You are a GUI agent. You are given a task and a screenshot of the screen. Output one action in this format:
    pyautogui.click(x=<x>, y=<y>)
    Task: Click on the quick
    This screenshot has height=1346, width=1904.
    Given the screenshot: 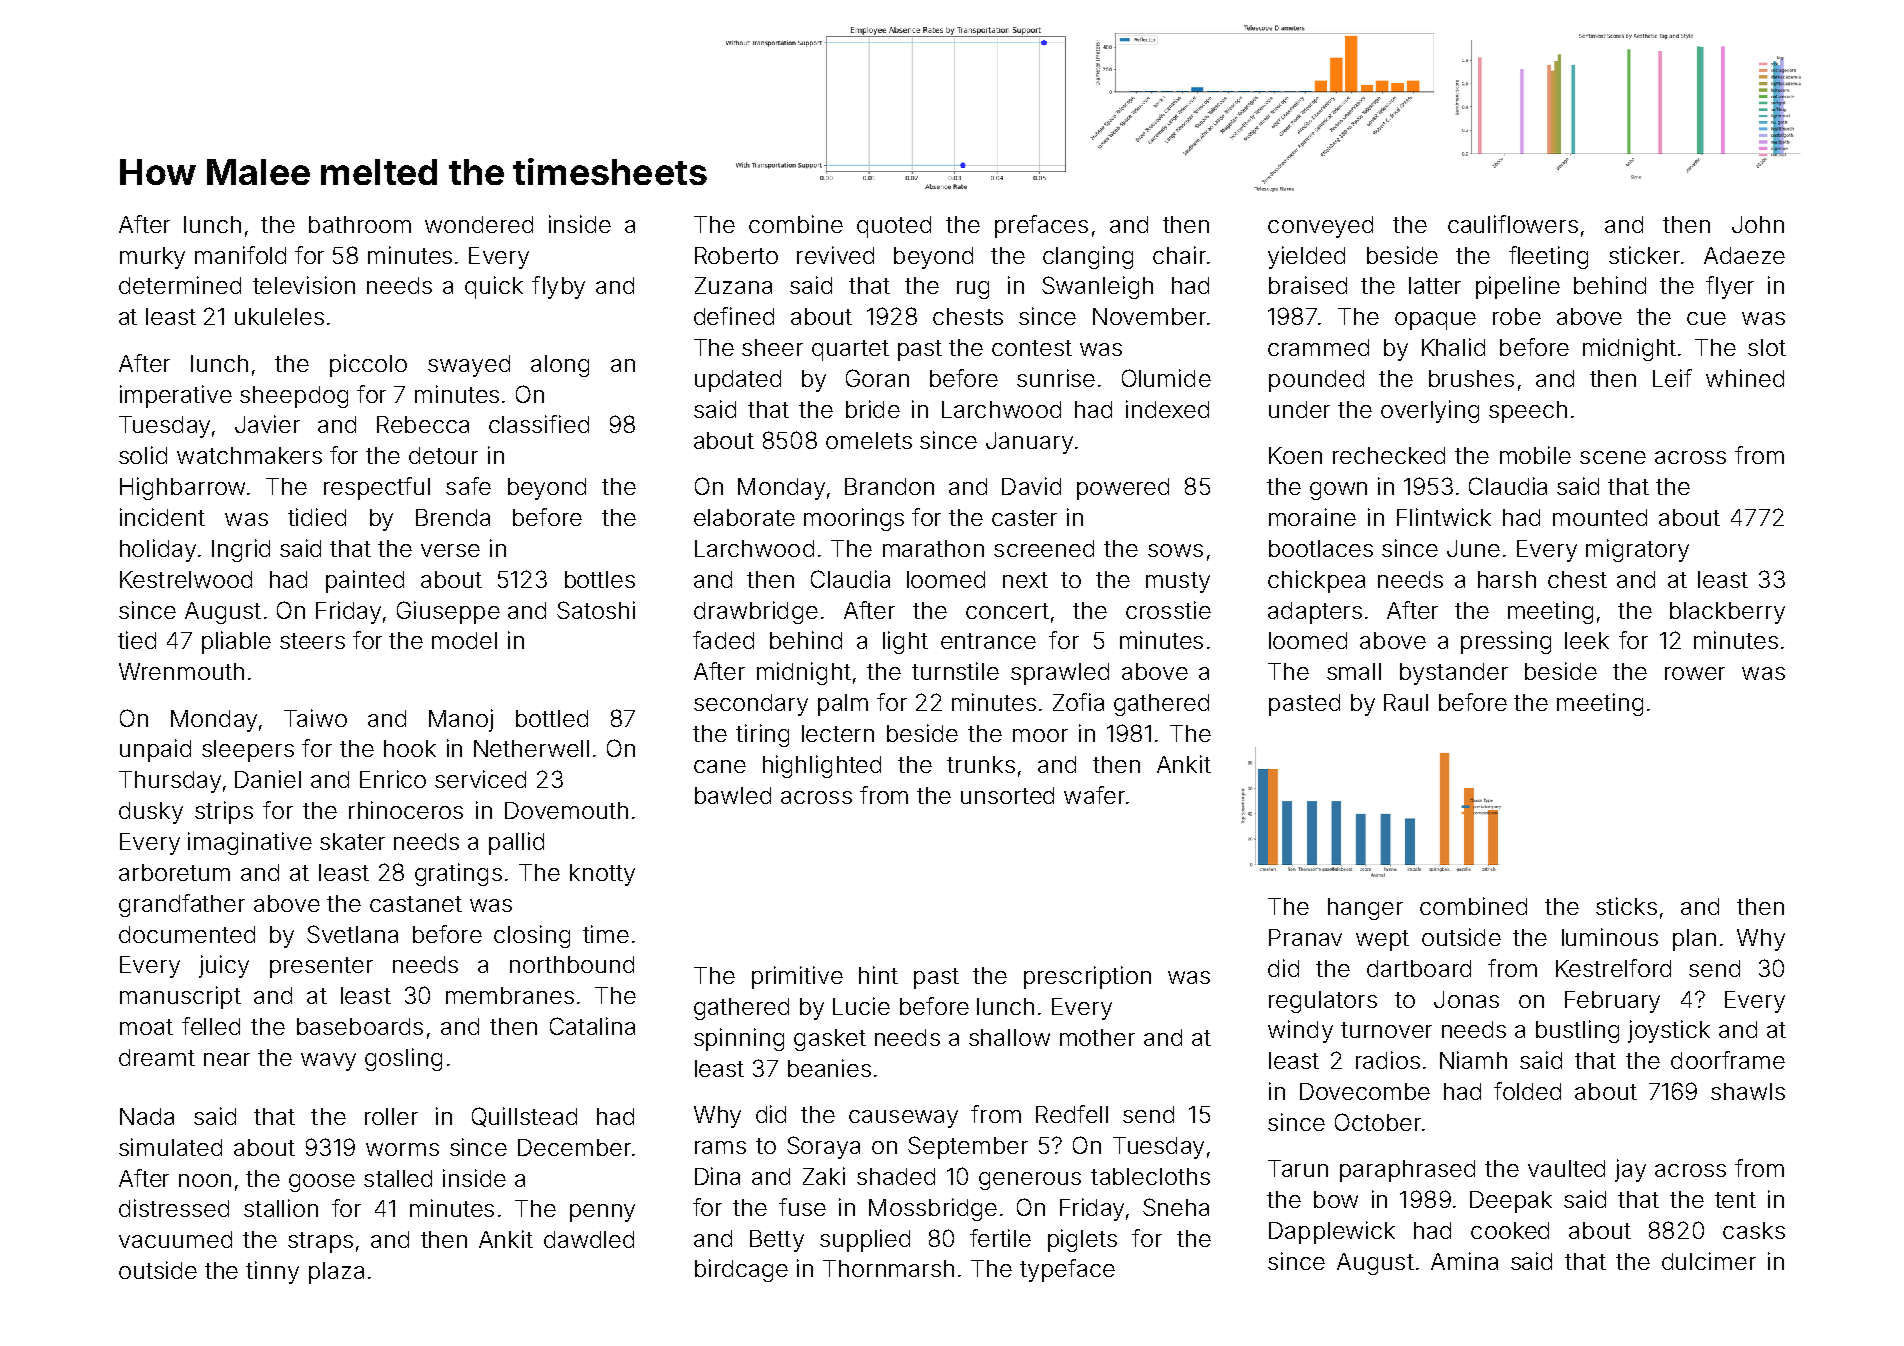 What is the action you would take?
    pyautogui.click(x=494, y=287)
